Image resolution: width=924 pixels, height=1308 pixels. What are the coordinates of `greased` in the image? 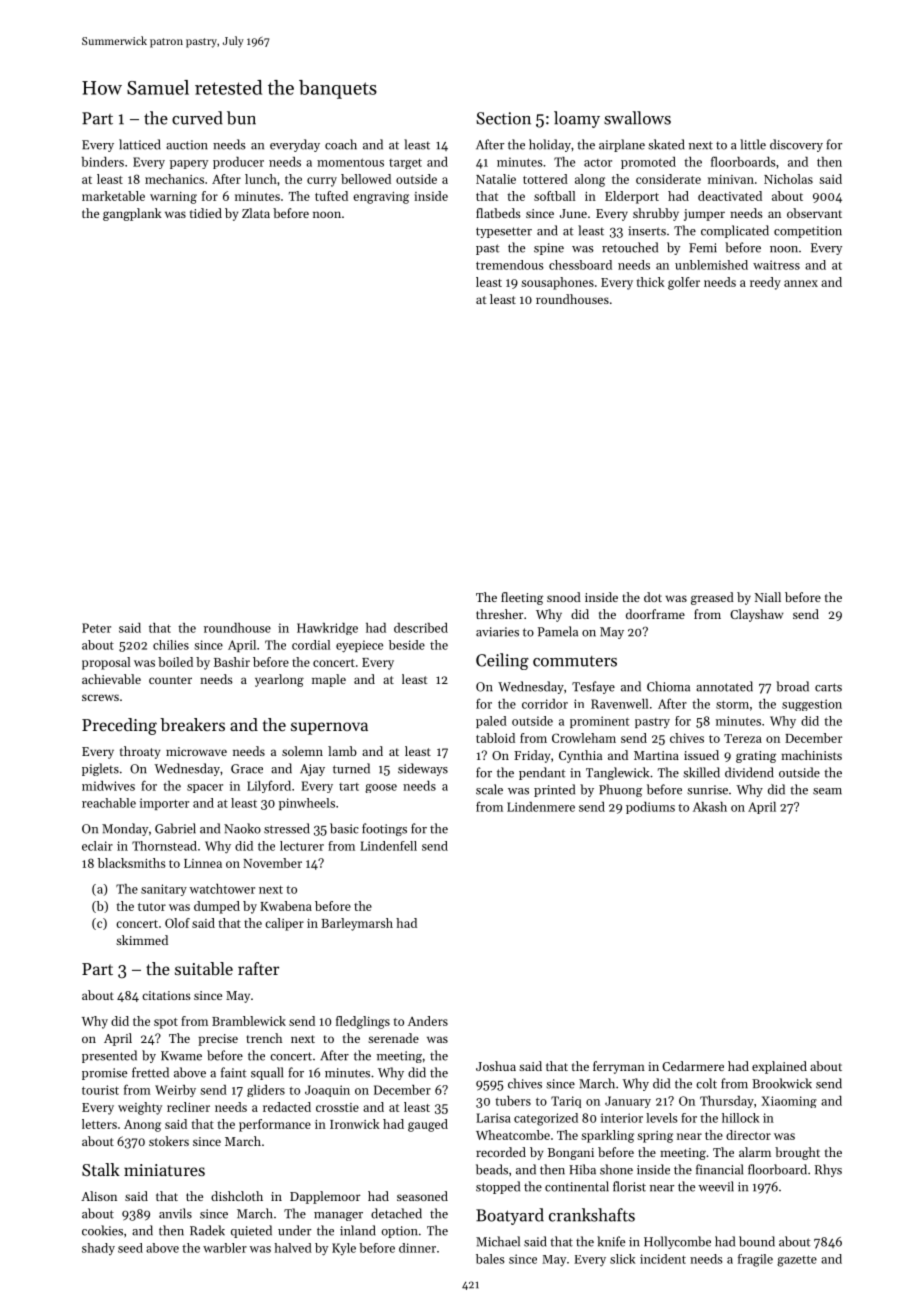 It's located at (712, 598).
